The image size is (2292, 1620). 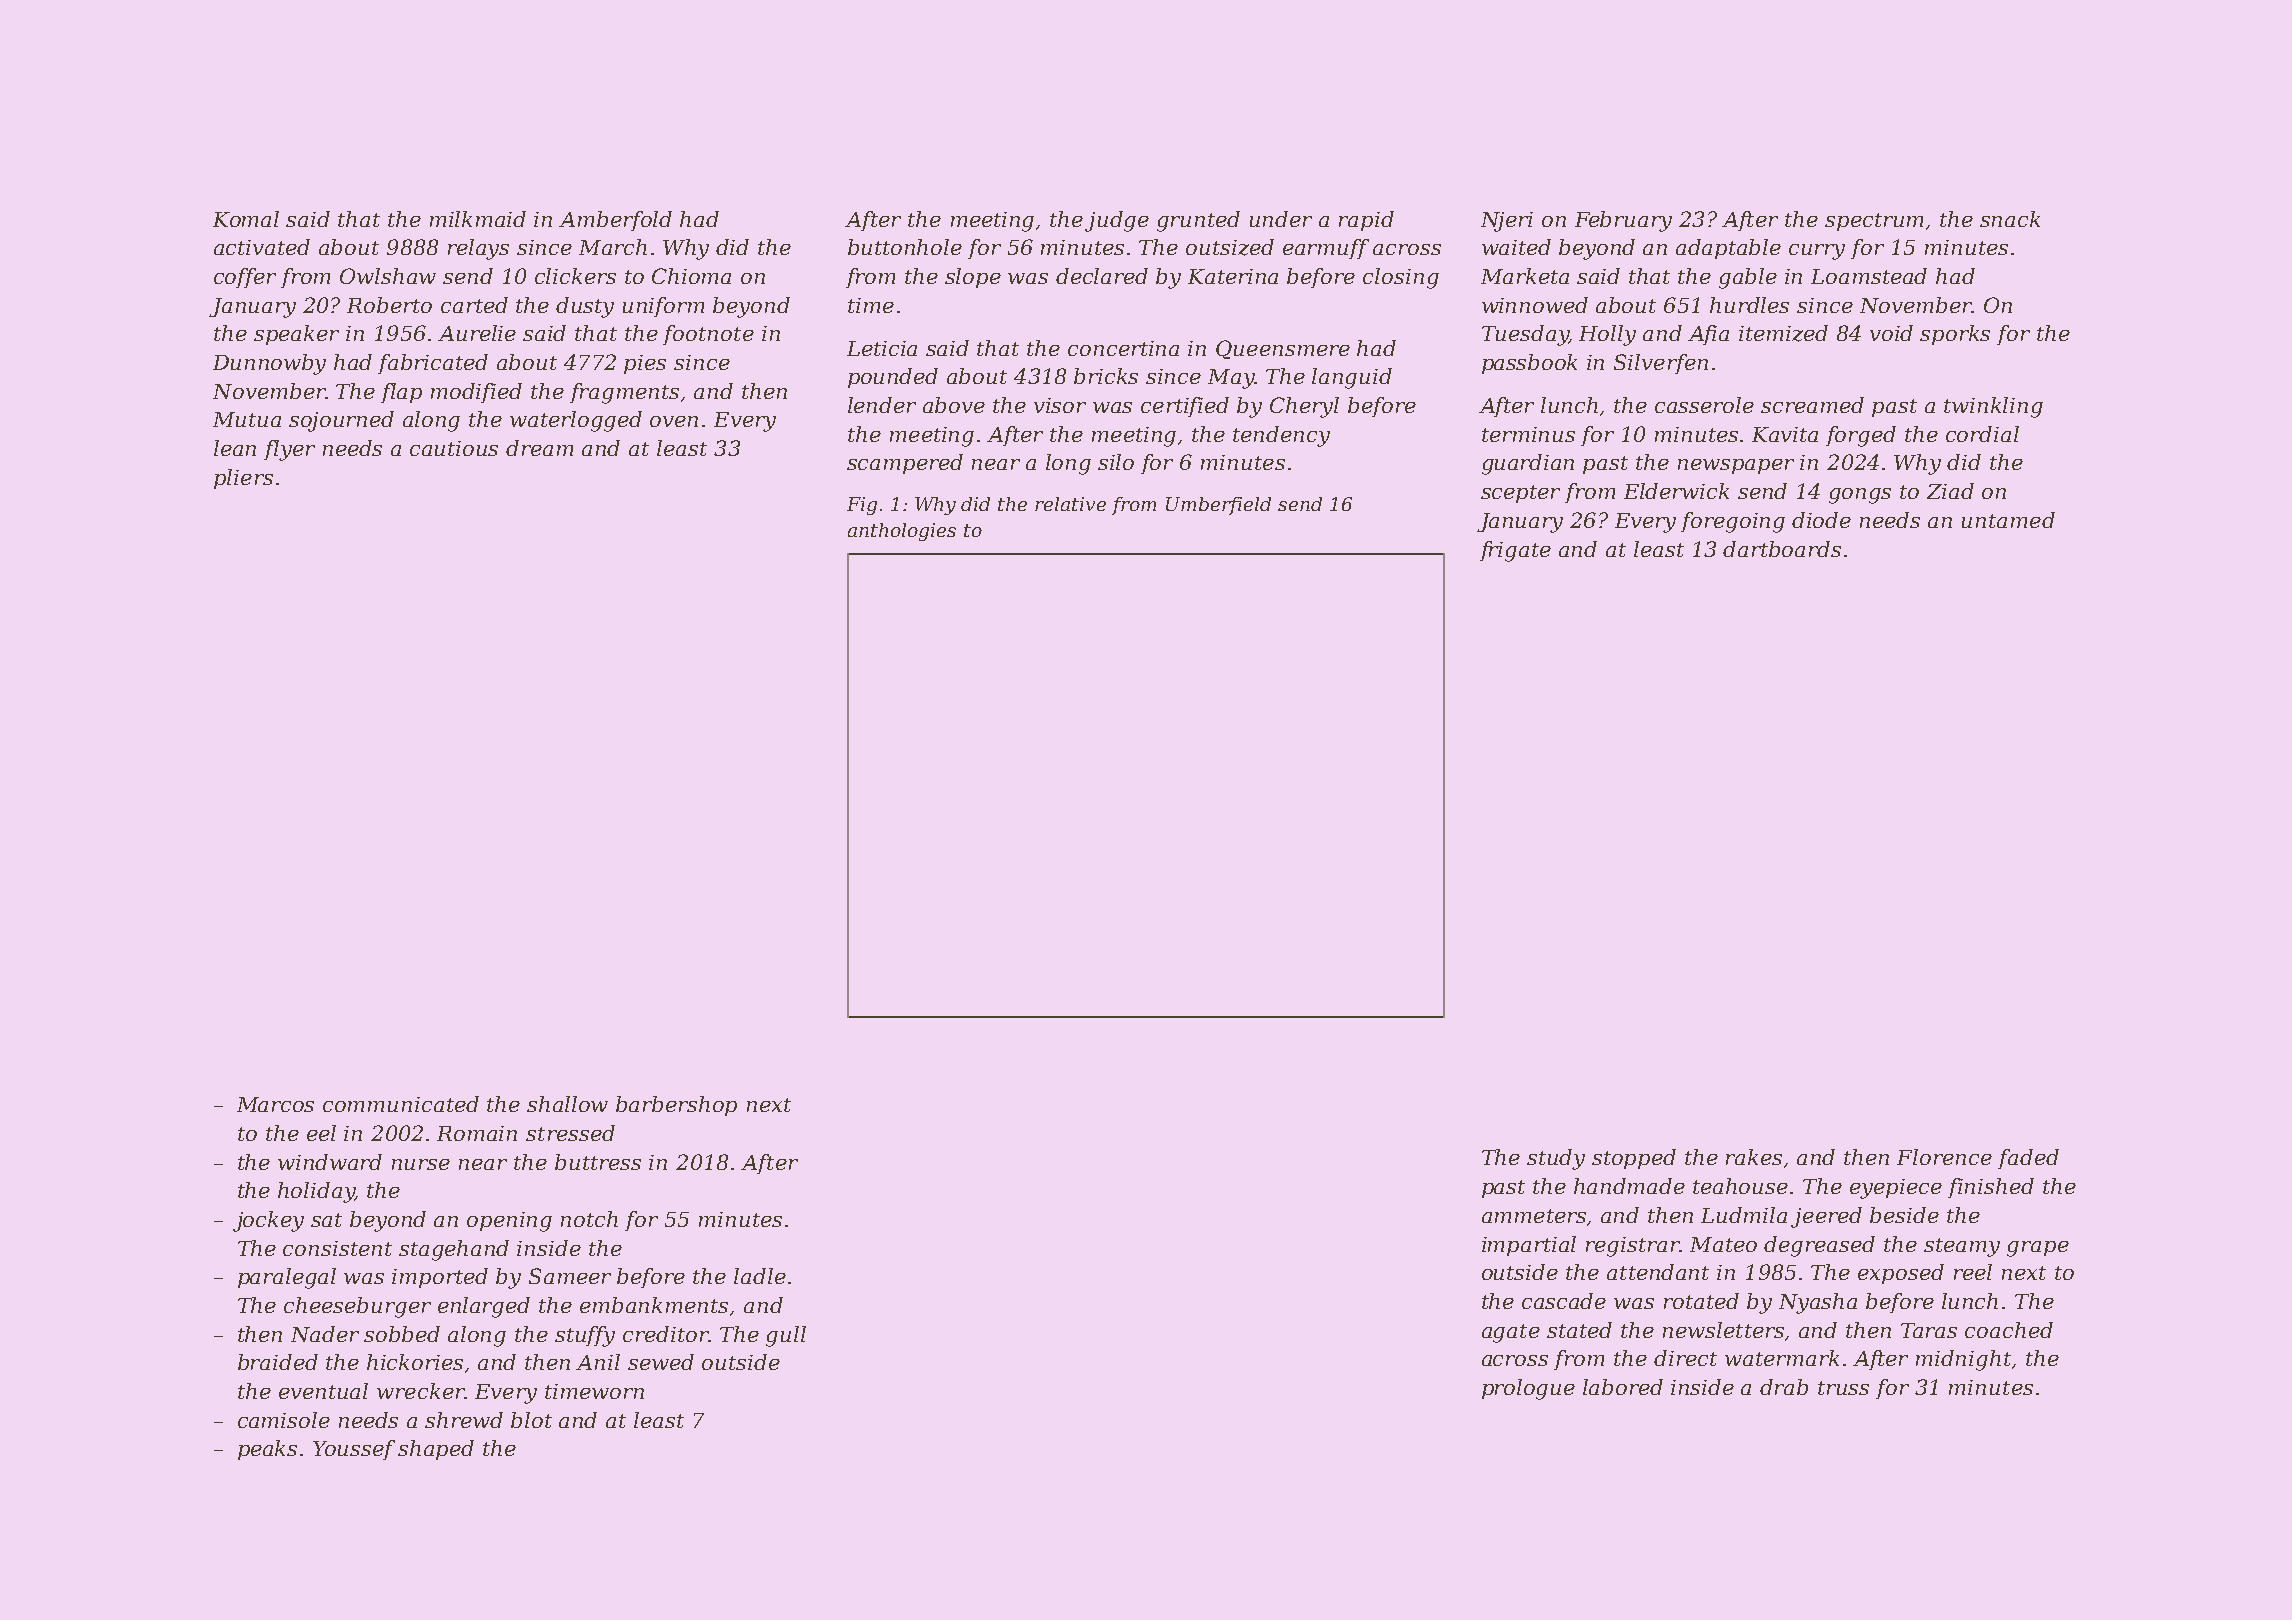 I want to click on milkmaid, so click(x=478, y=219).
